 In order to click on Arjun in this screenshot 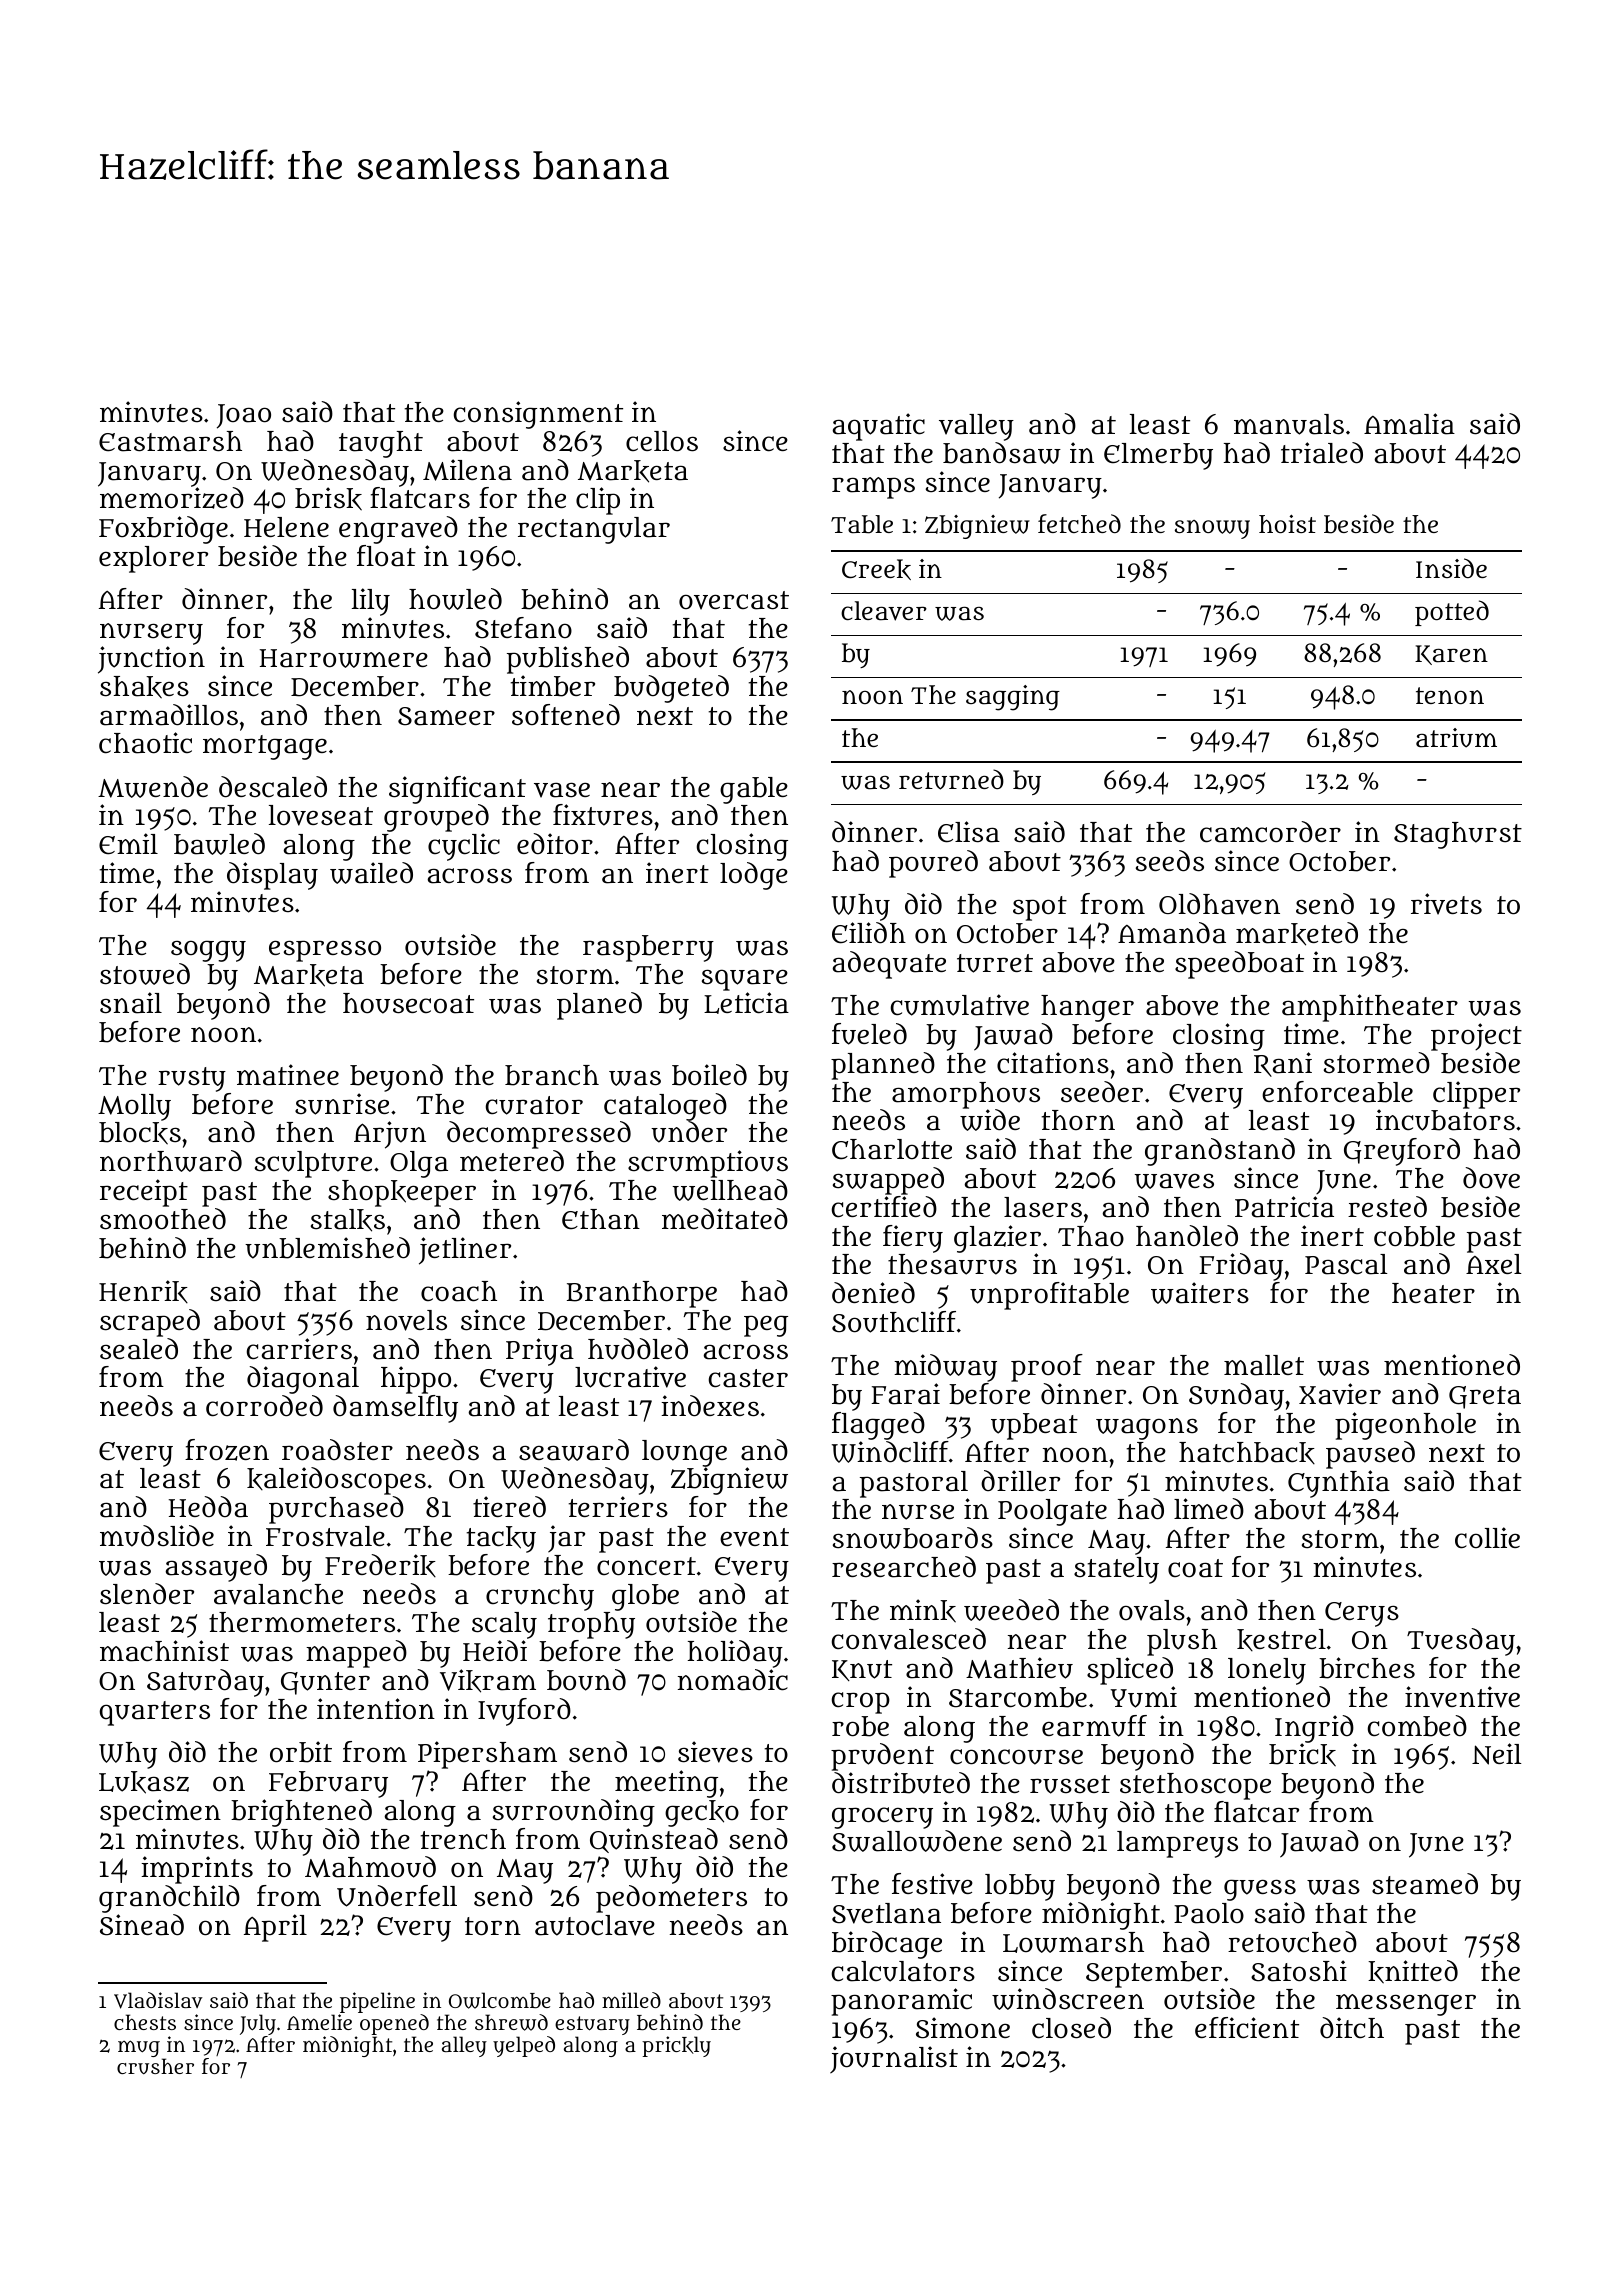, I will do `click(390, 1135)`.
